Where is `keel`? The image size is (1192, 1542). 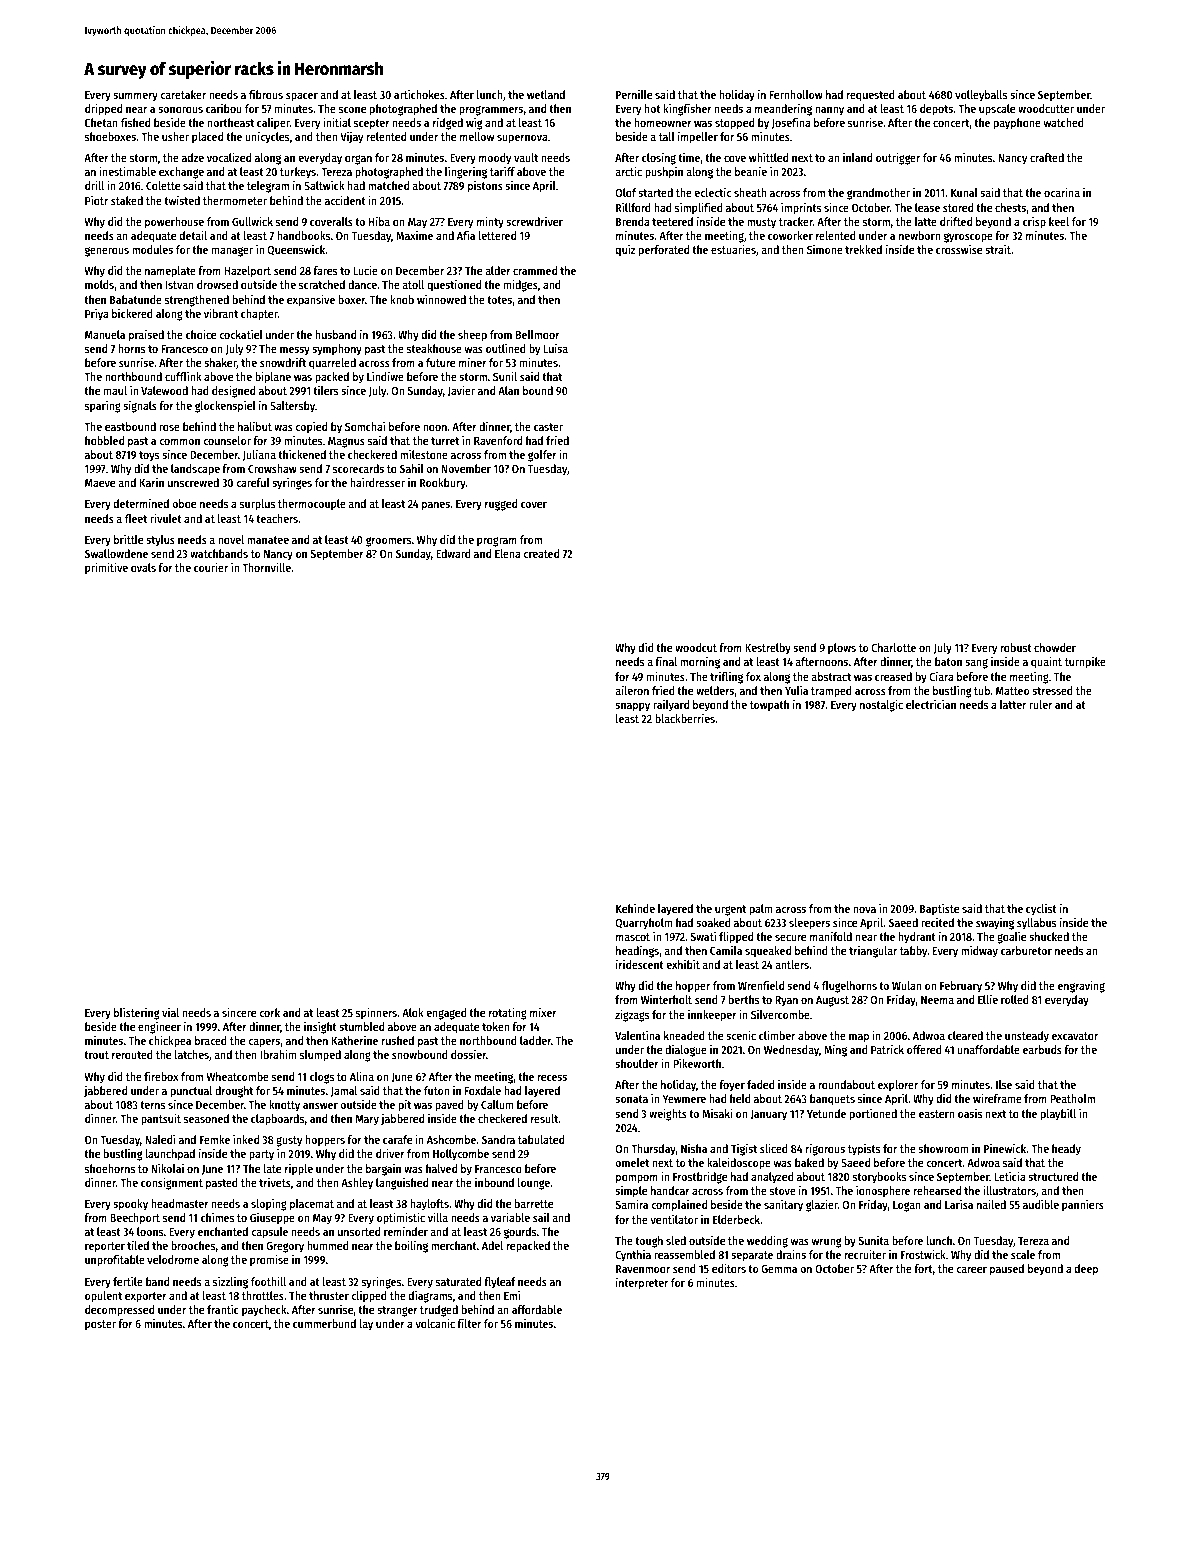
keel is located at coordinates (1059, 221).
